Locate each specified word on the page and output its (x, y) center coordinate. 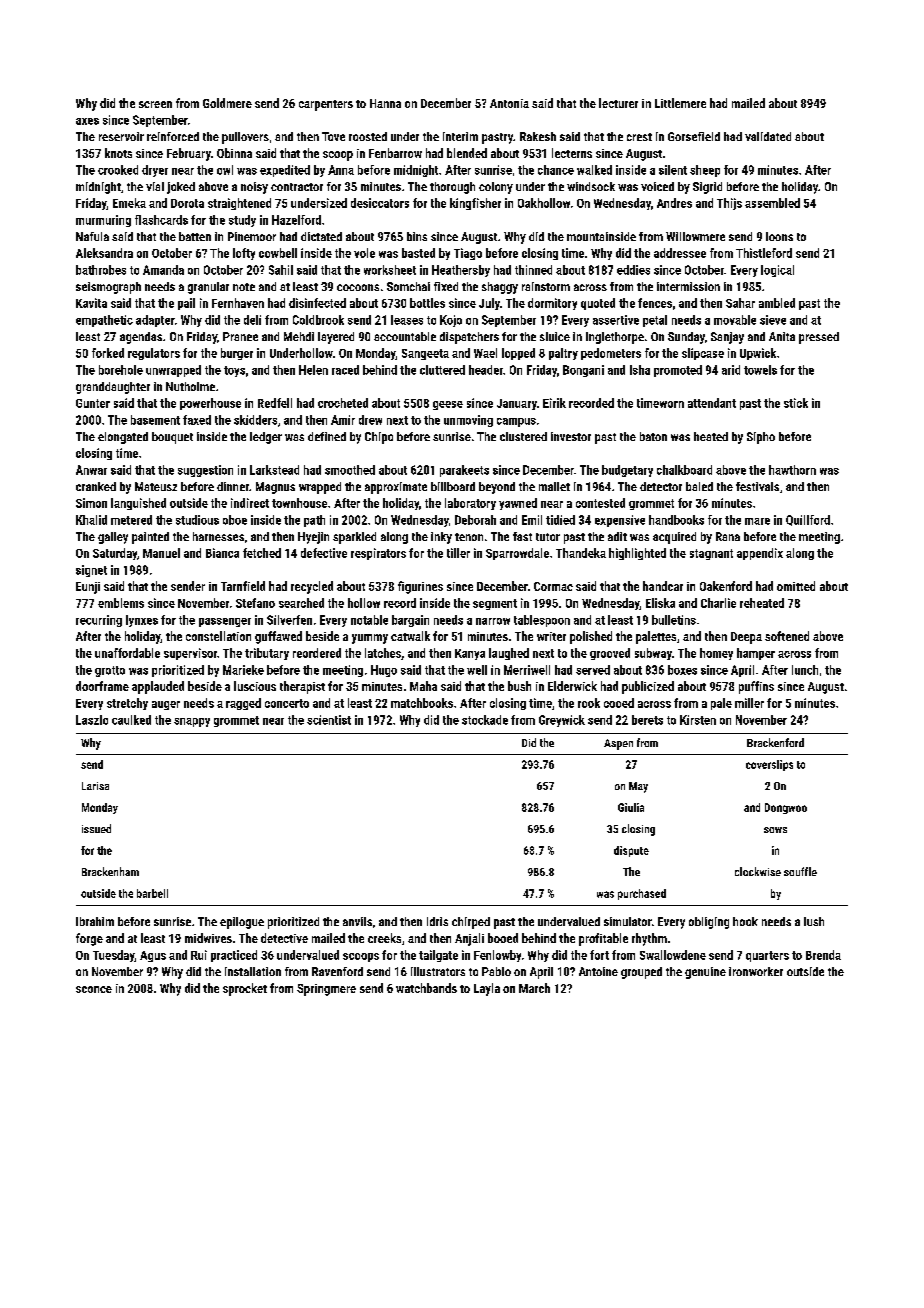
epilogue (242, 923)
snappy (192, 722)
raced (345, 370)
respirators (378, 554)
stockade (485, 720)
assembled (772, 203)
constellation (218, 636)
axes (87, 121)
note (244, 287)
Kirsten (698, 720)
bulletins (674, 620)
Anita (782, 336)
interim (460, 136)
